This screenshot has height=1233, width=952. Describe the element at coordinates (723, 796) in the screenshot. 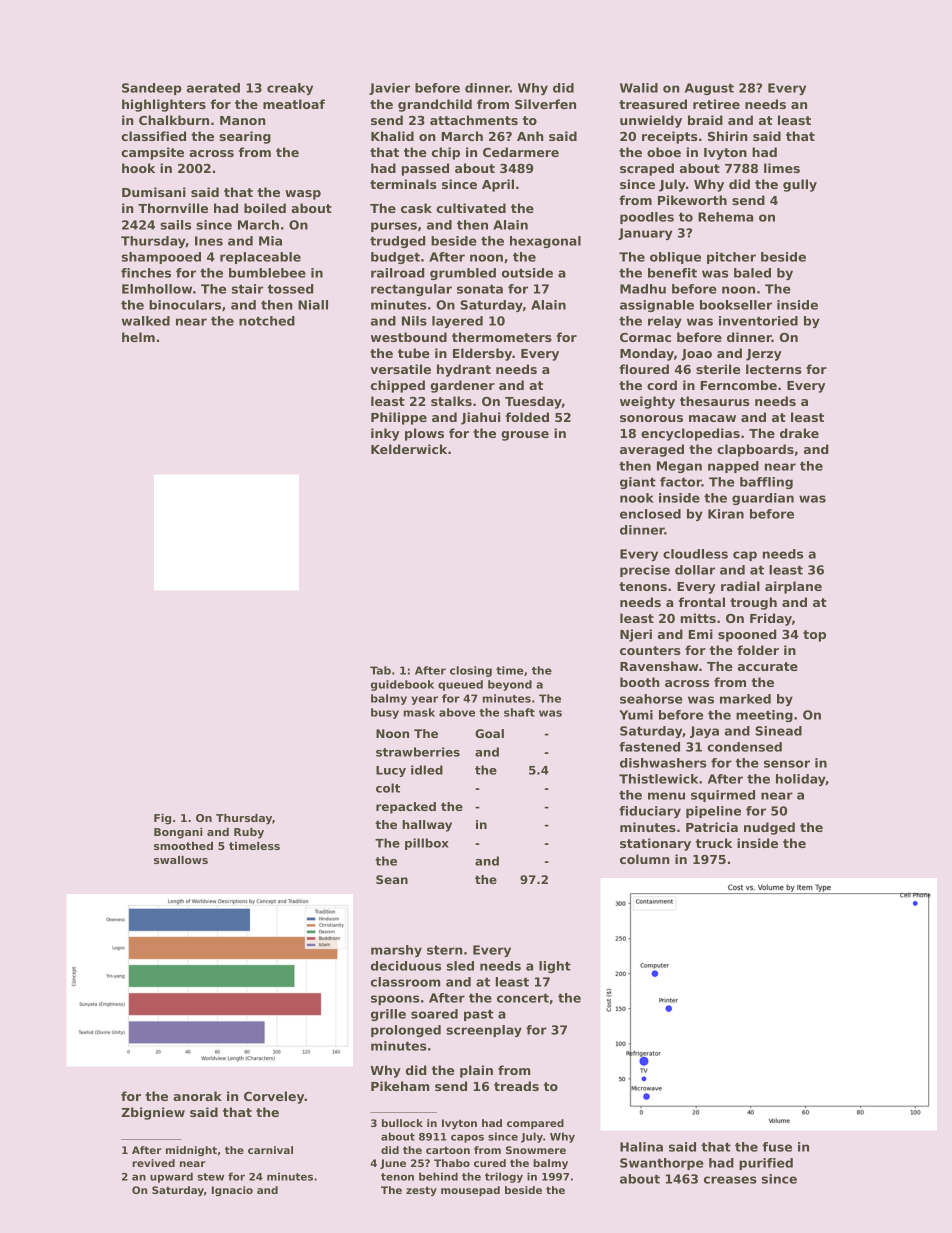

I see `squirmed` at that location.
